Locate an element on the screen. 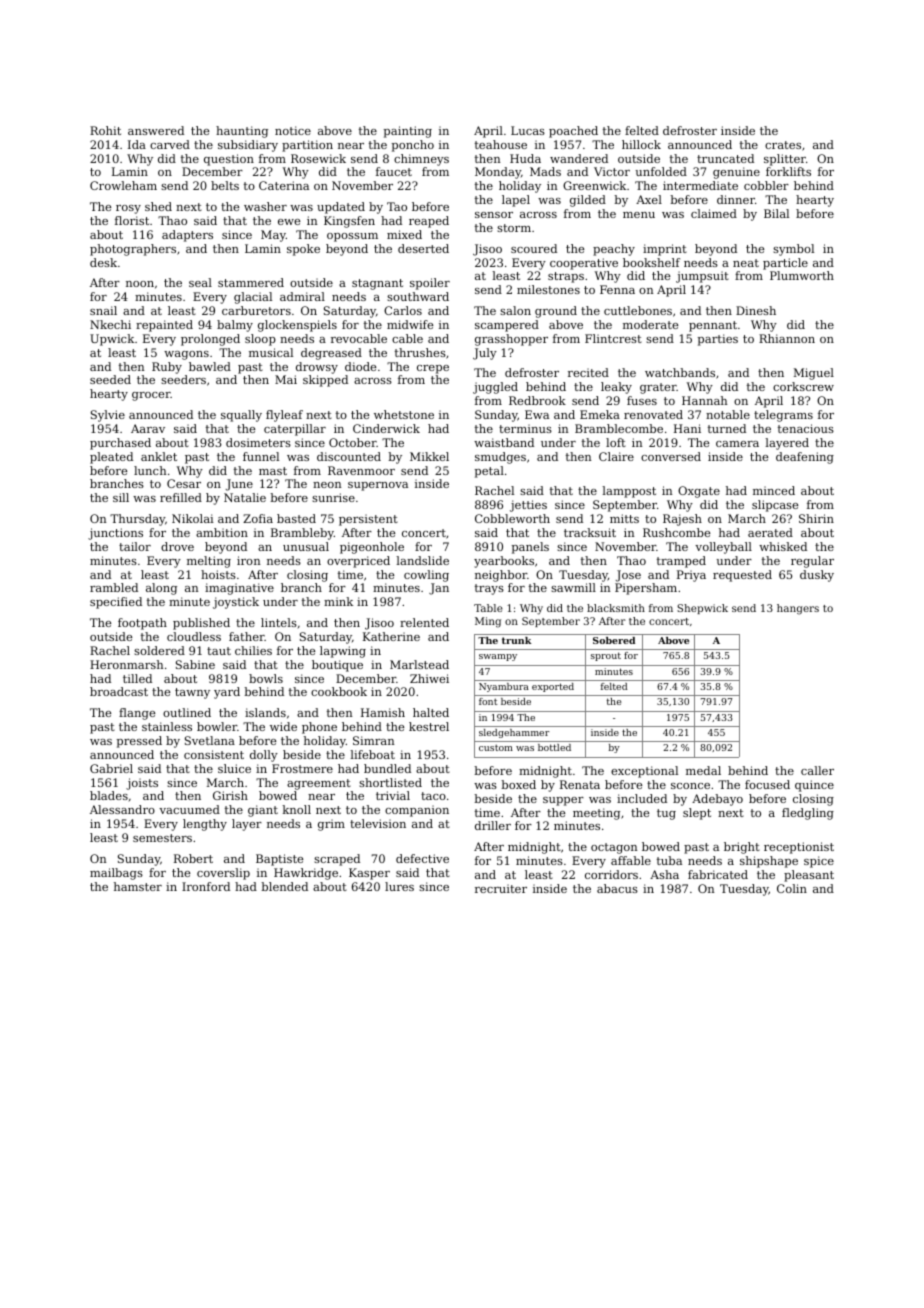 This screenshot has width=924, height=1308. answered is located at coordinates (156, 130).
